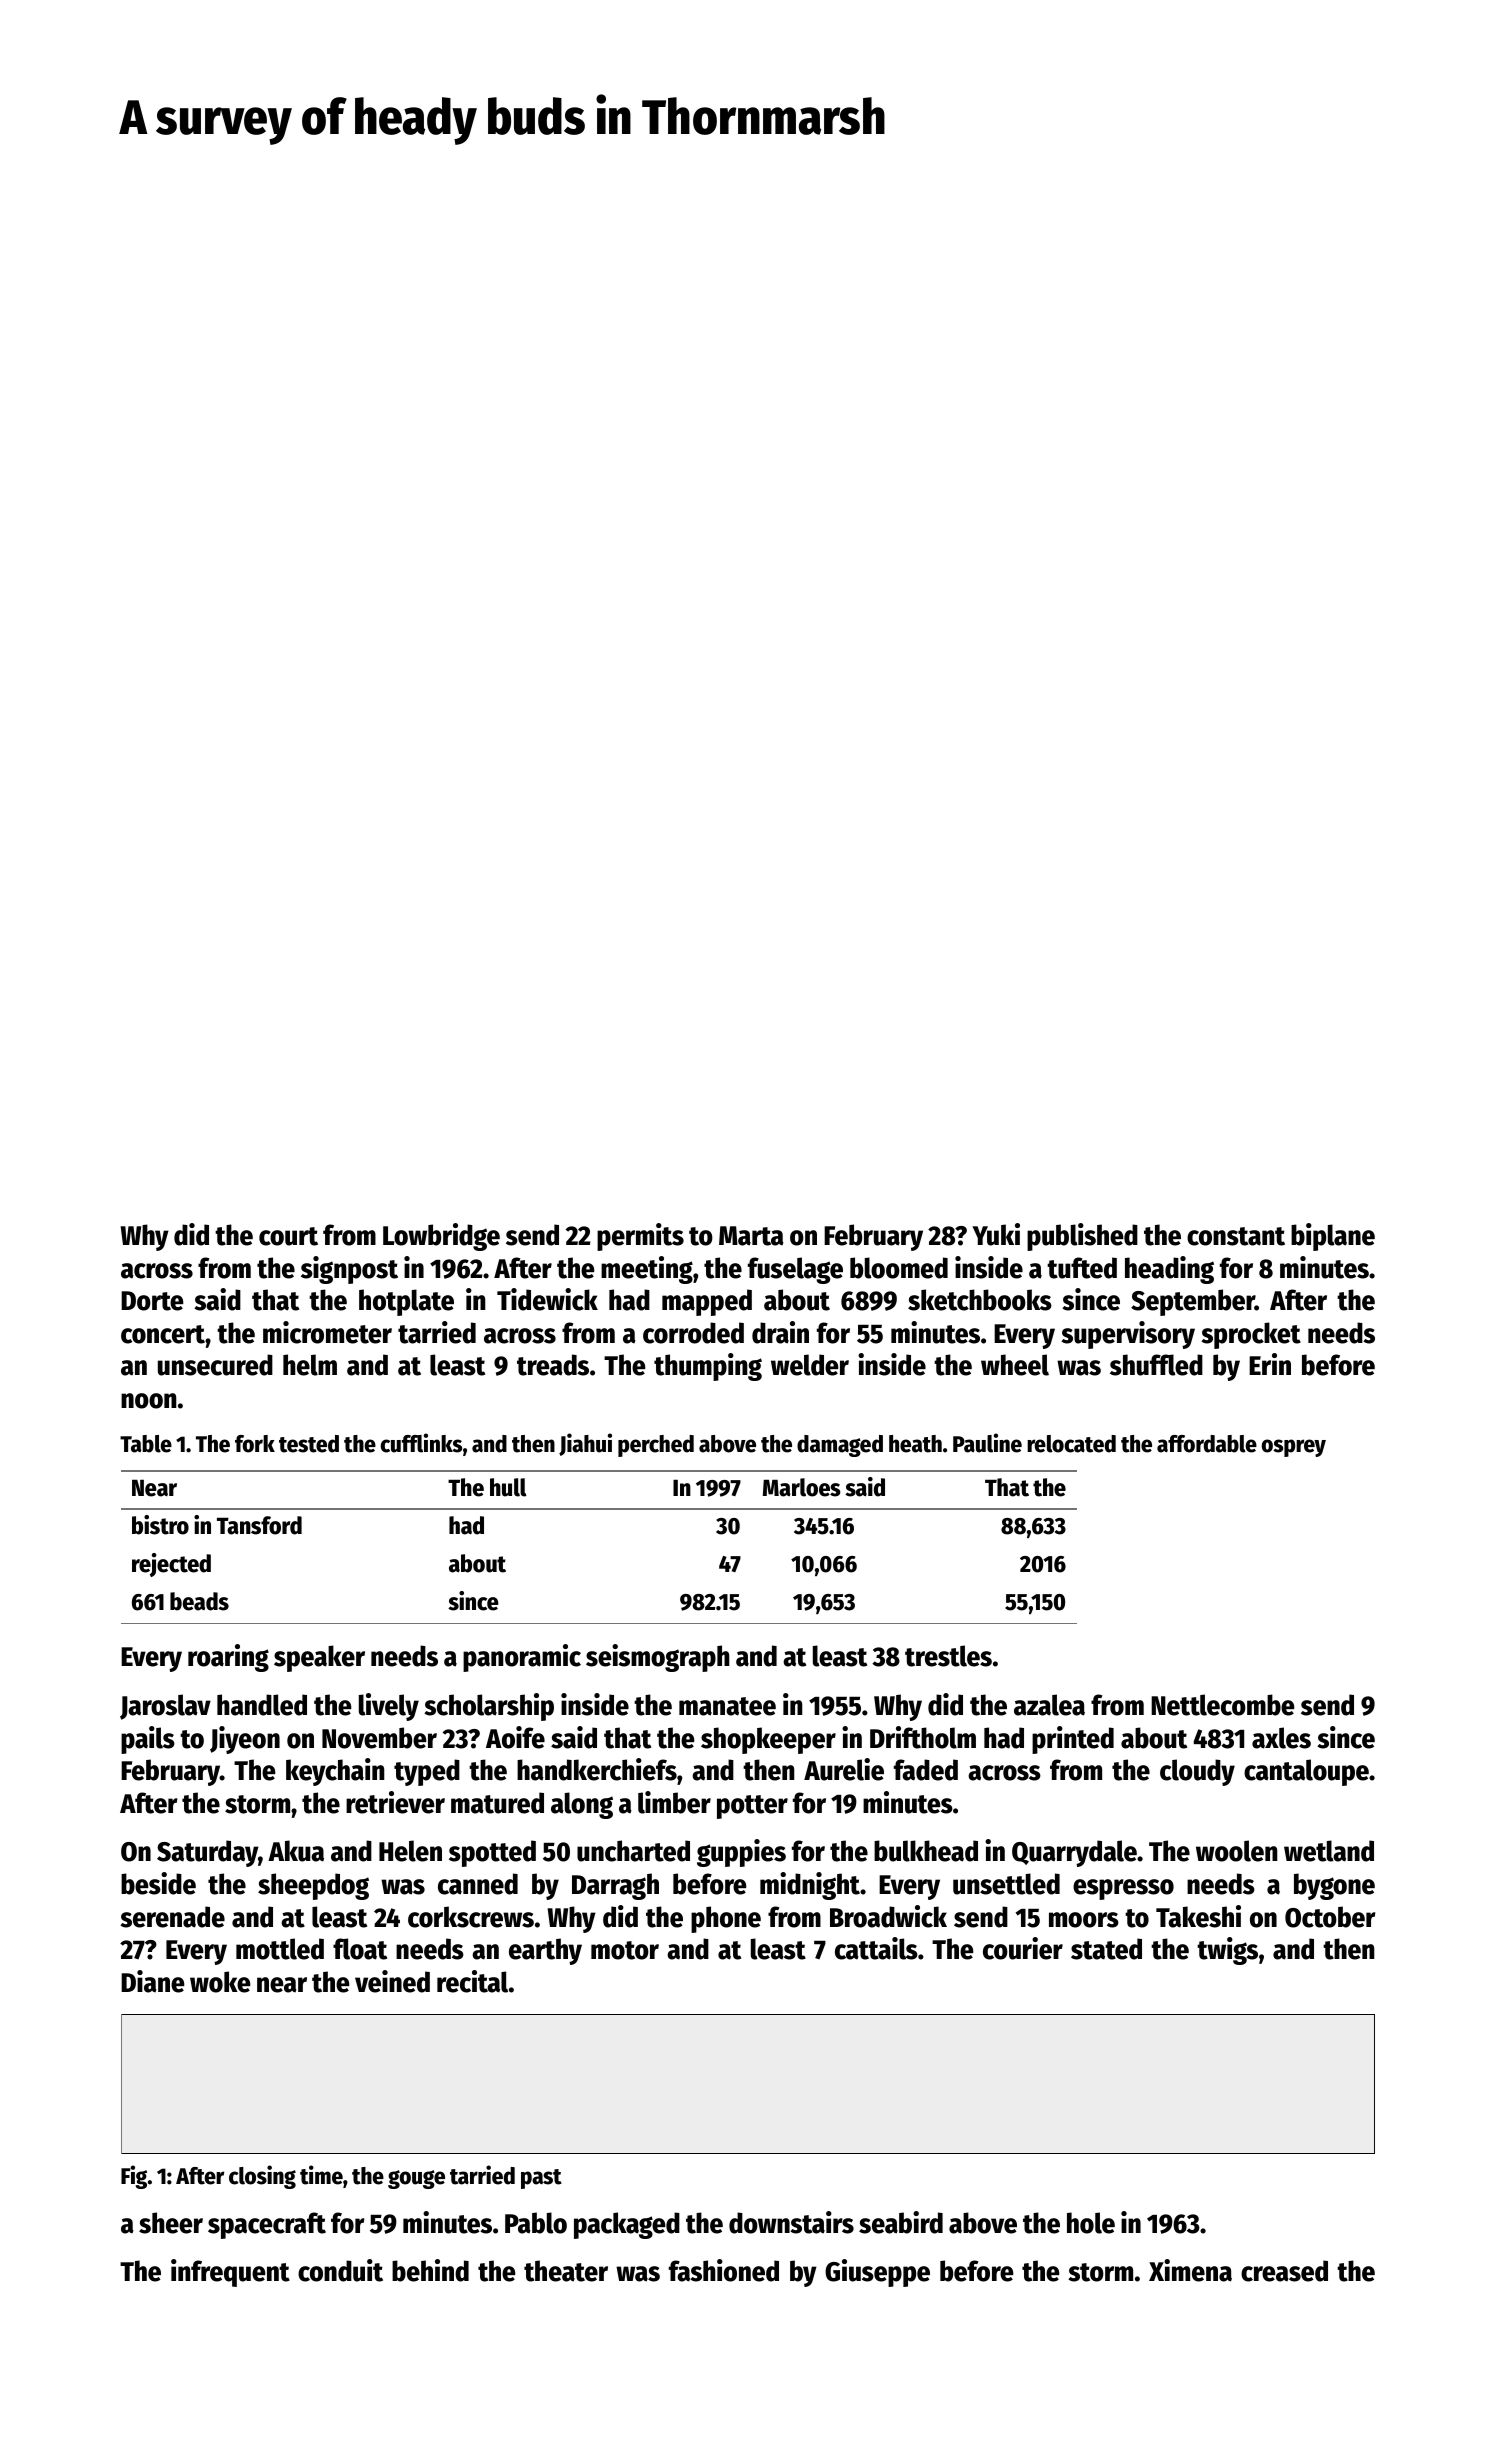  I want to click on canned, so click(478, 1884).
